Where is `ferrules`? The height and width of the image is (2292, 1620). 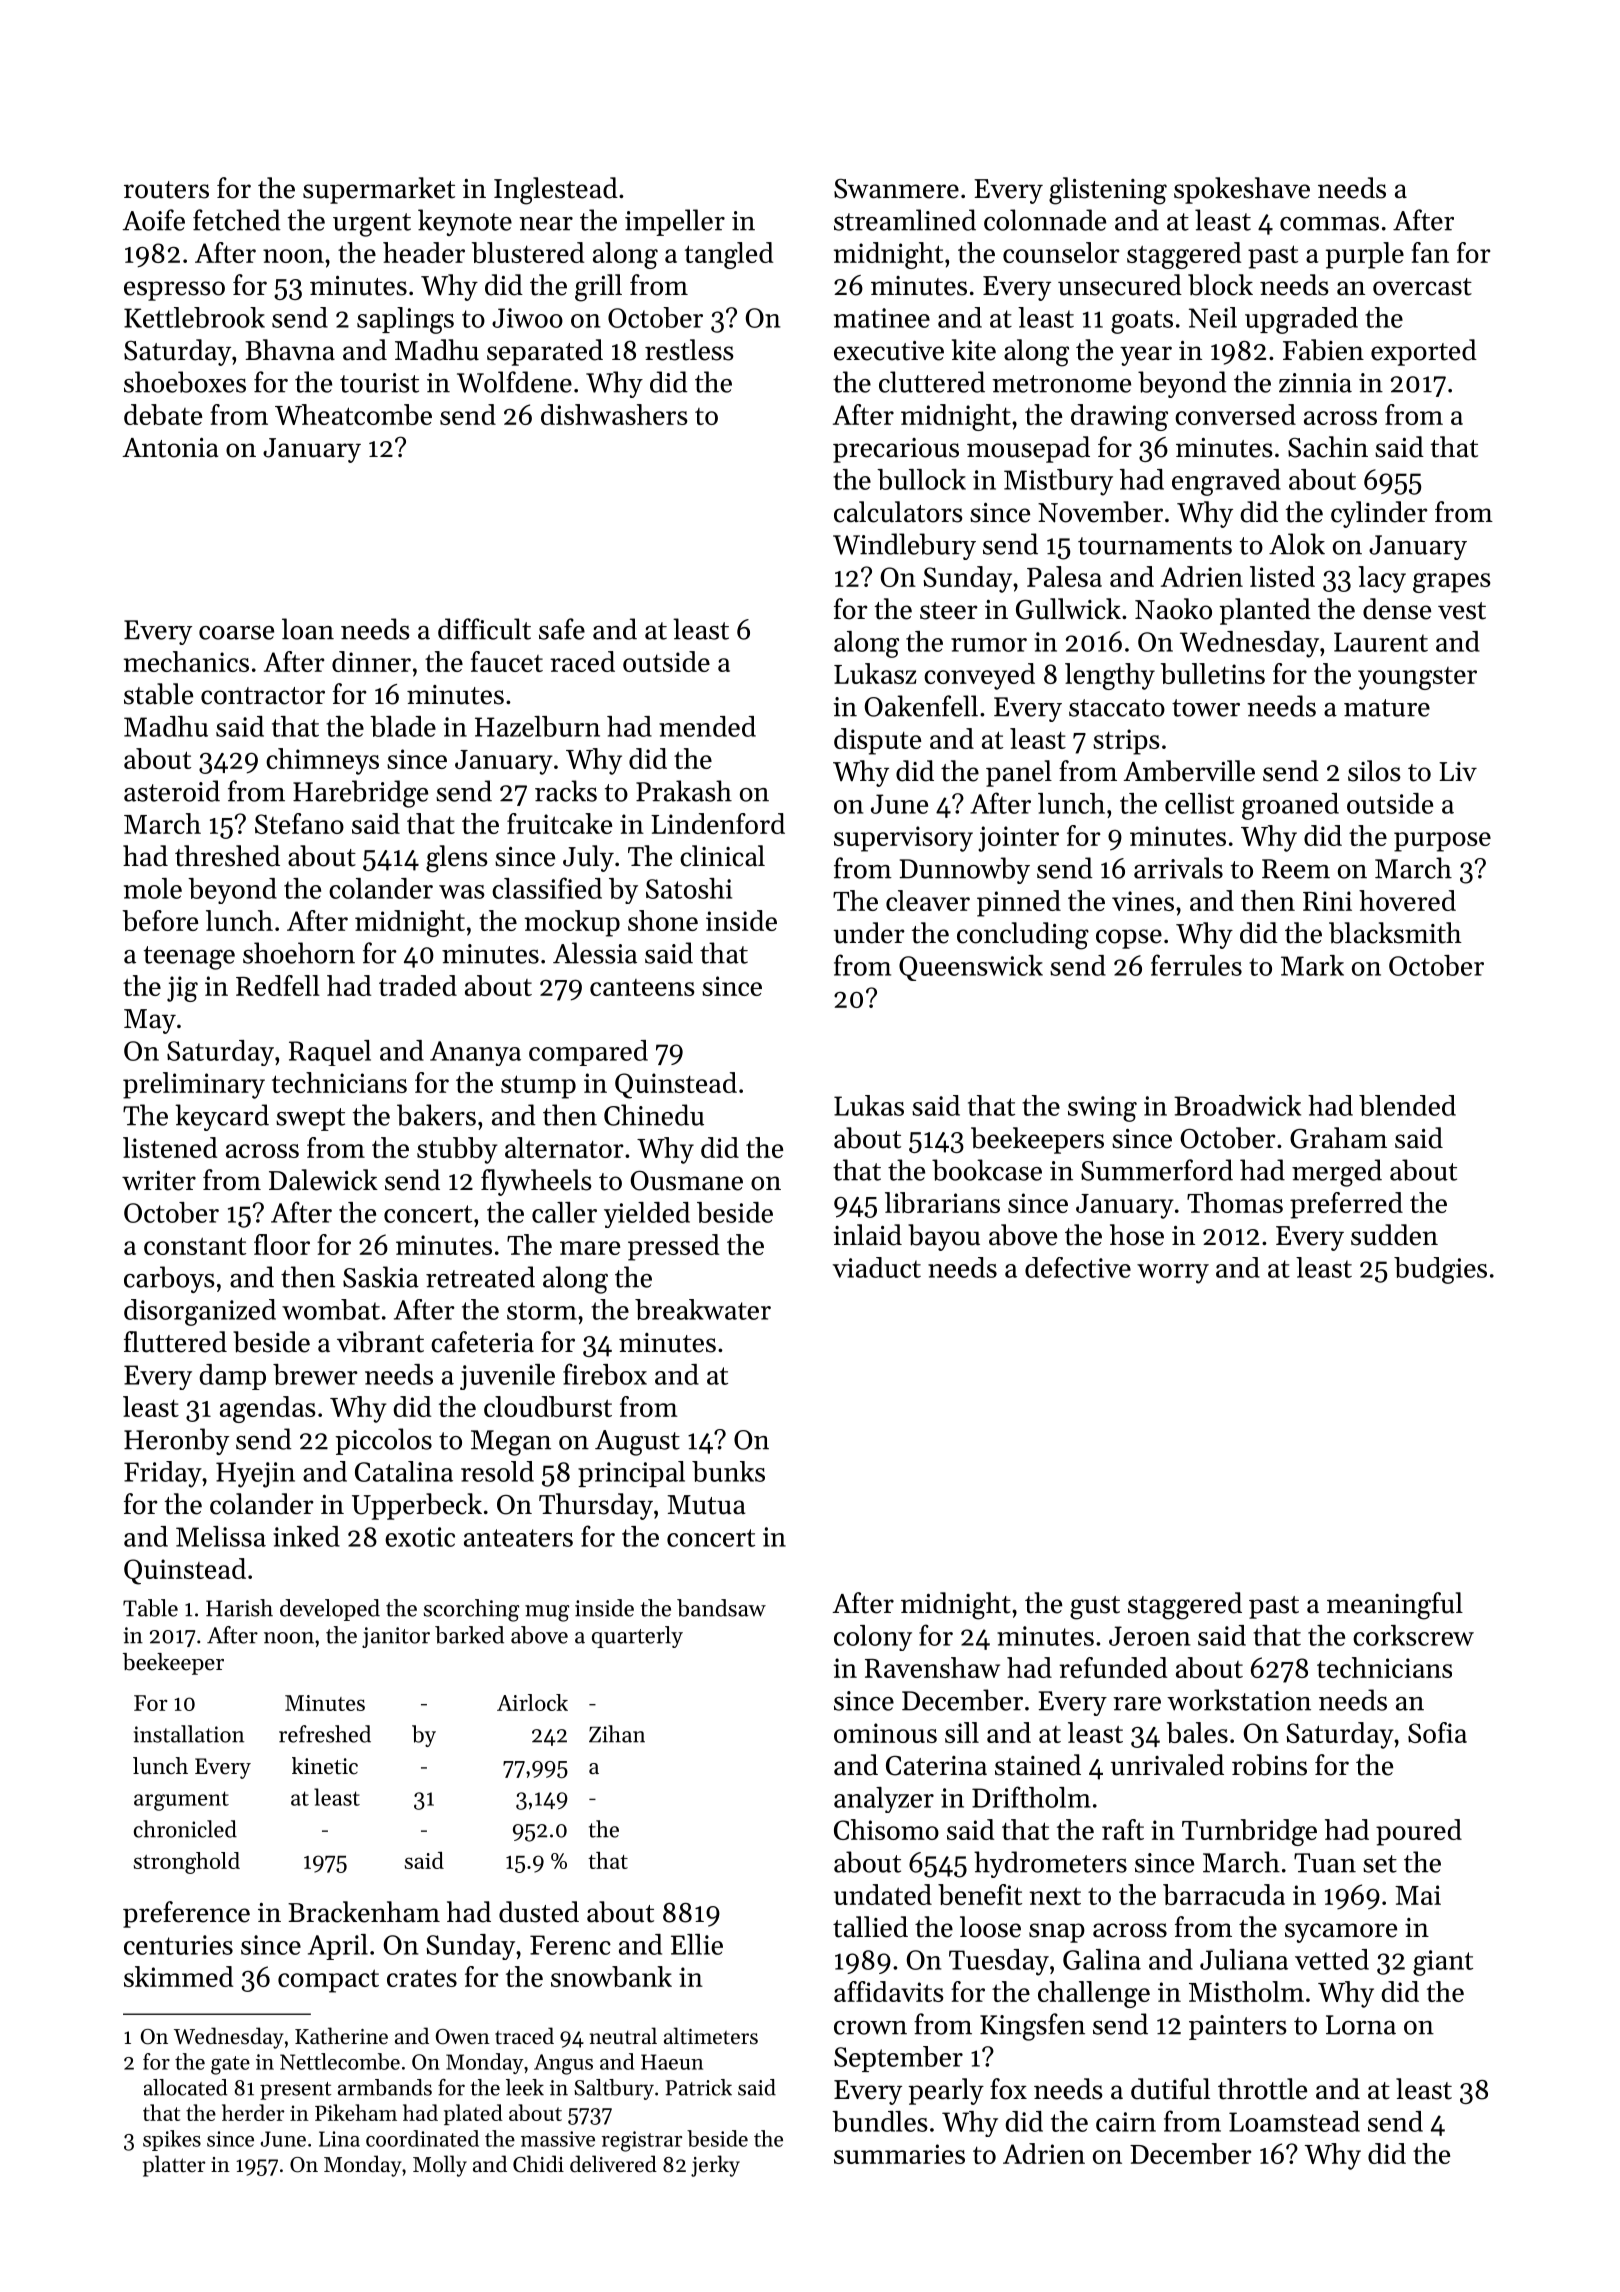 ferrules is located at coordinates (1196, 965).
